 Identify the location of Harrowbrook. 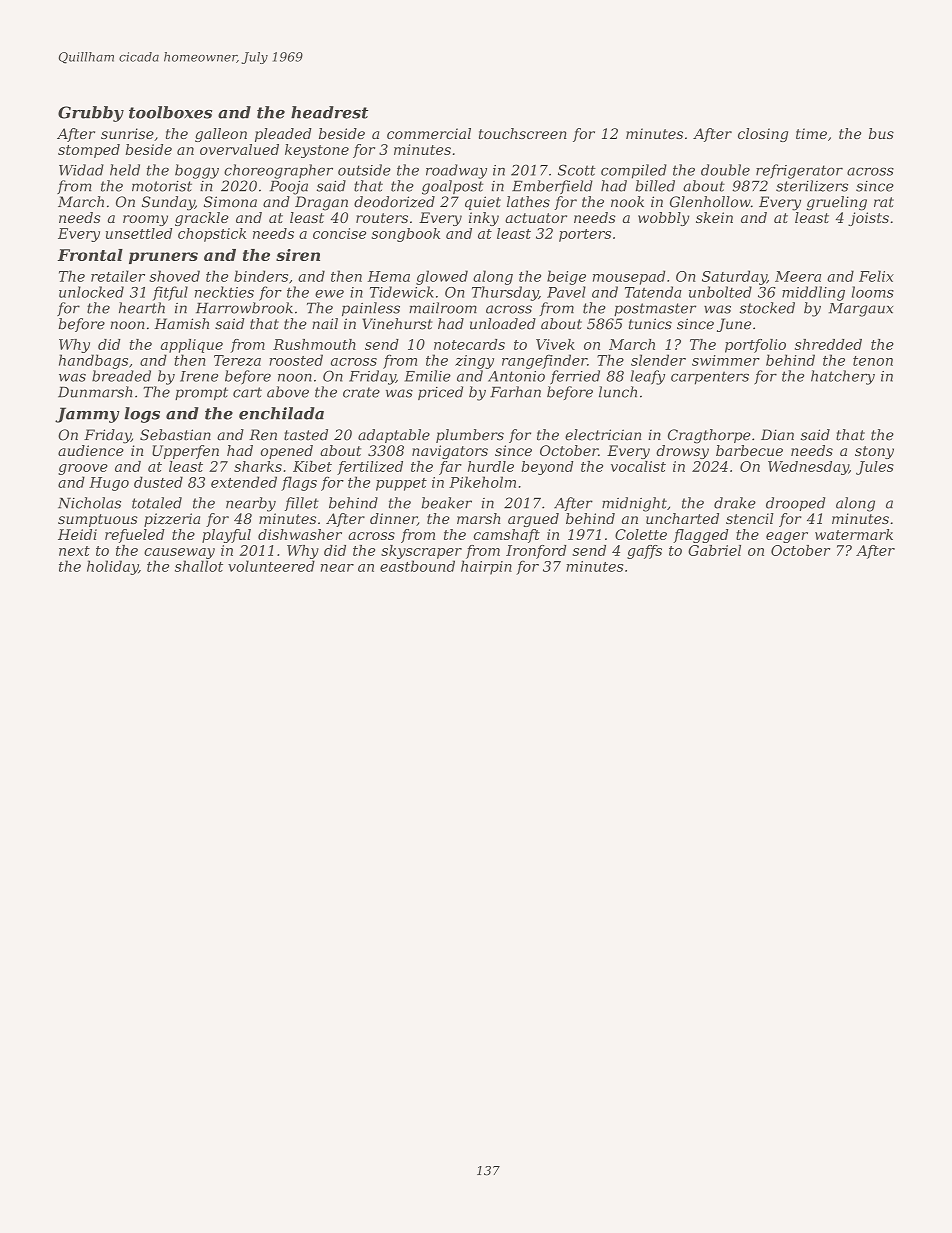
(244, 308).
